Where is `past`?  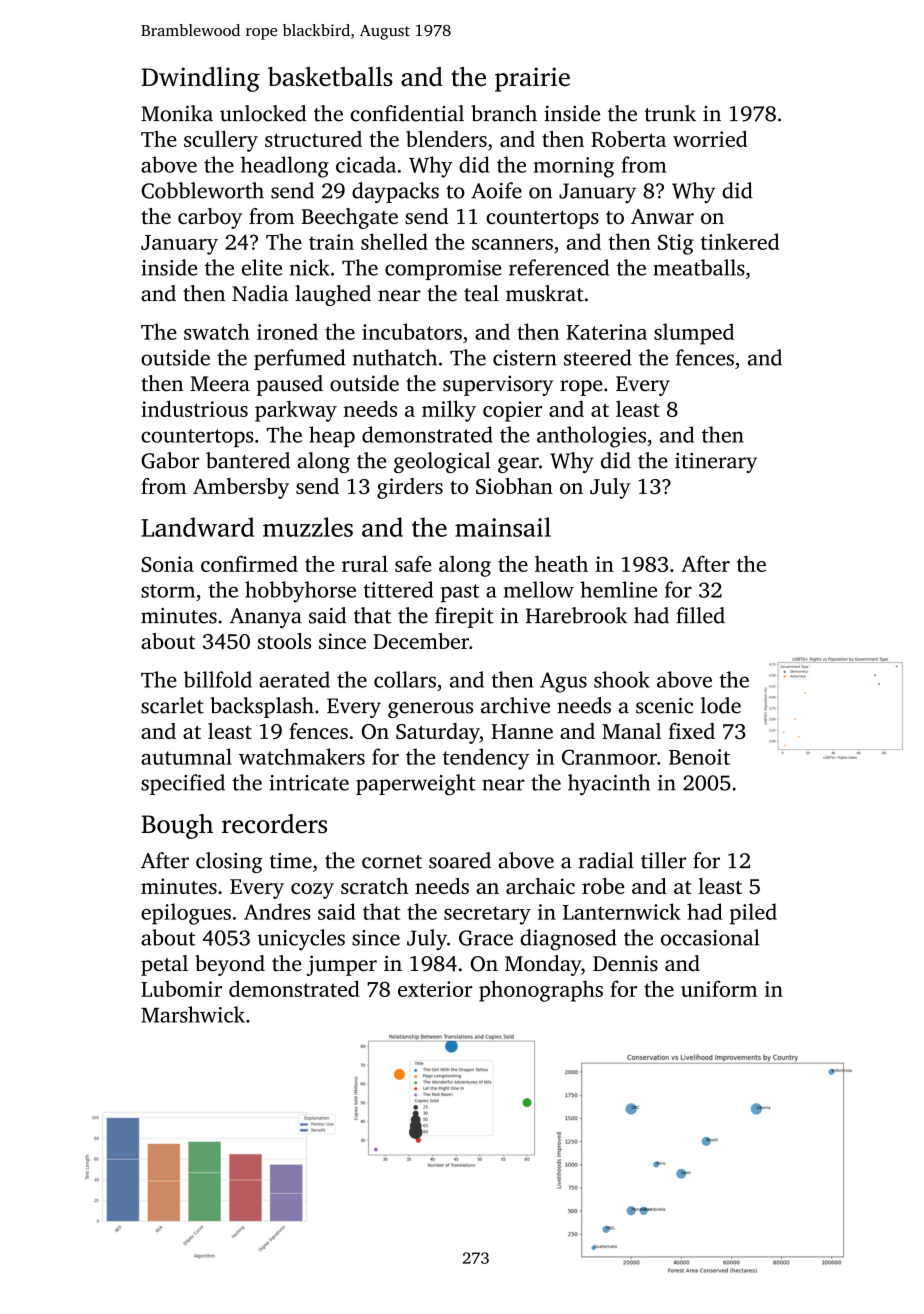
past is located at coordinates (460, 593).
